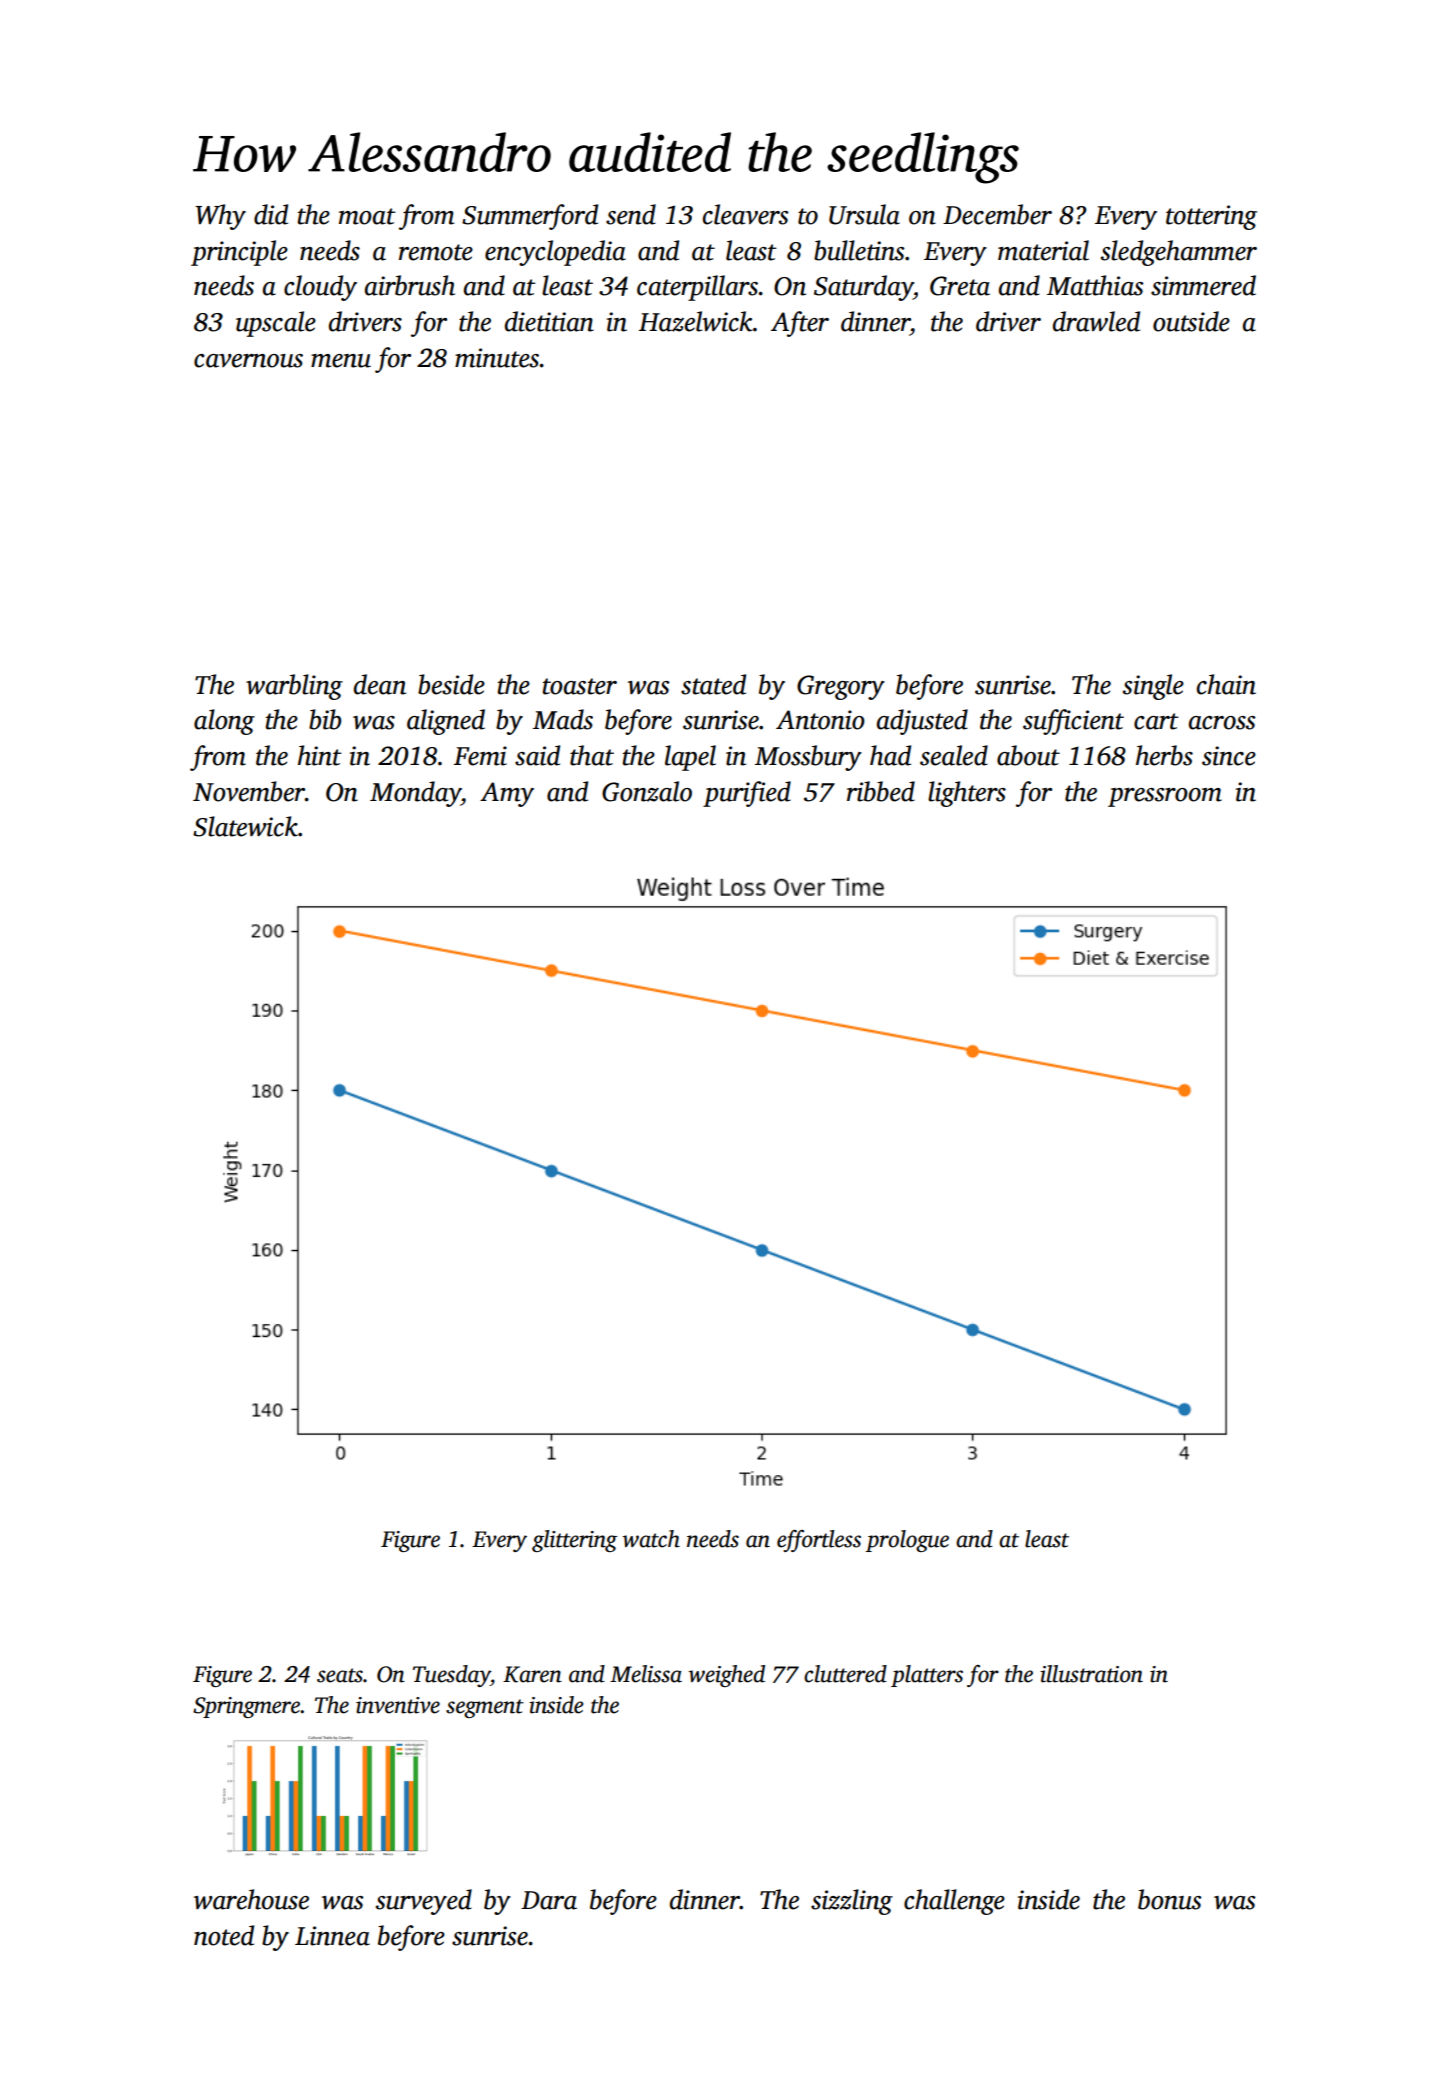 This document has height=2100, width=1450. What do you see at coordinates (341, 361) in the document?
I see `menu` at bounding box center [341, 361].
